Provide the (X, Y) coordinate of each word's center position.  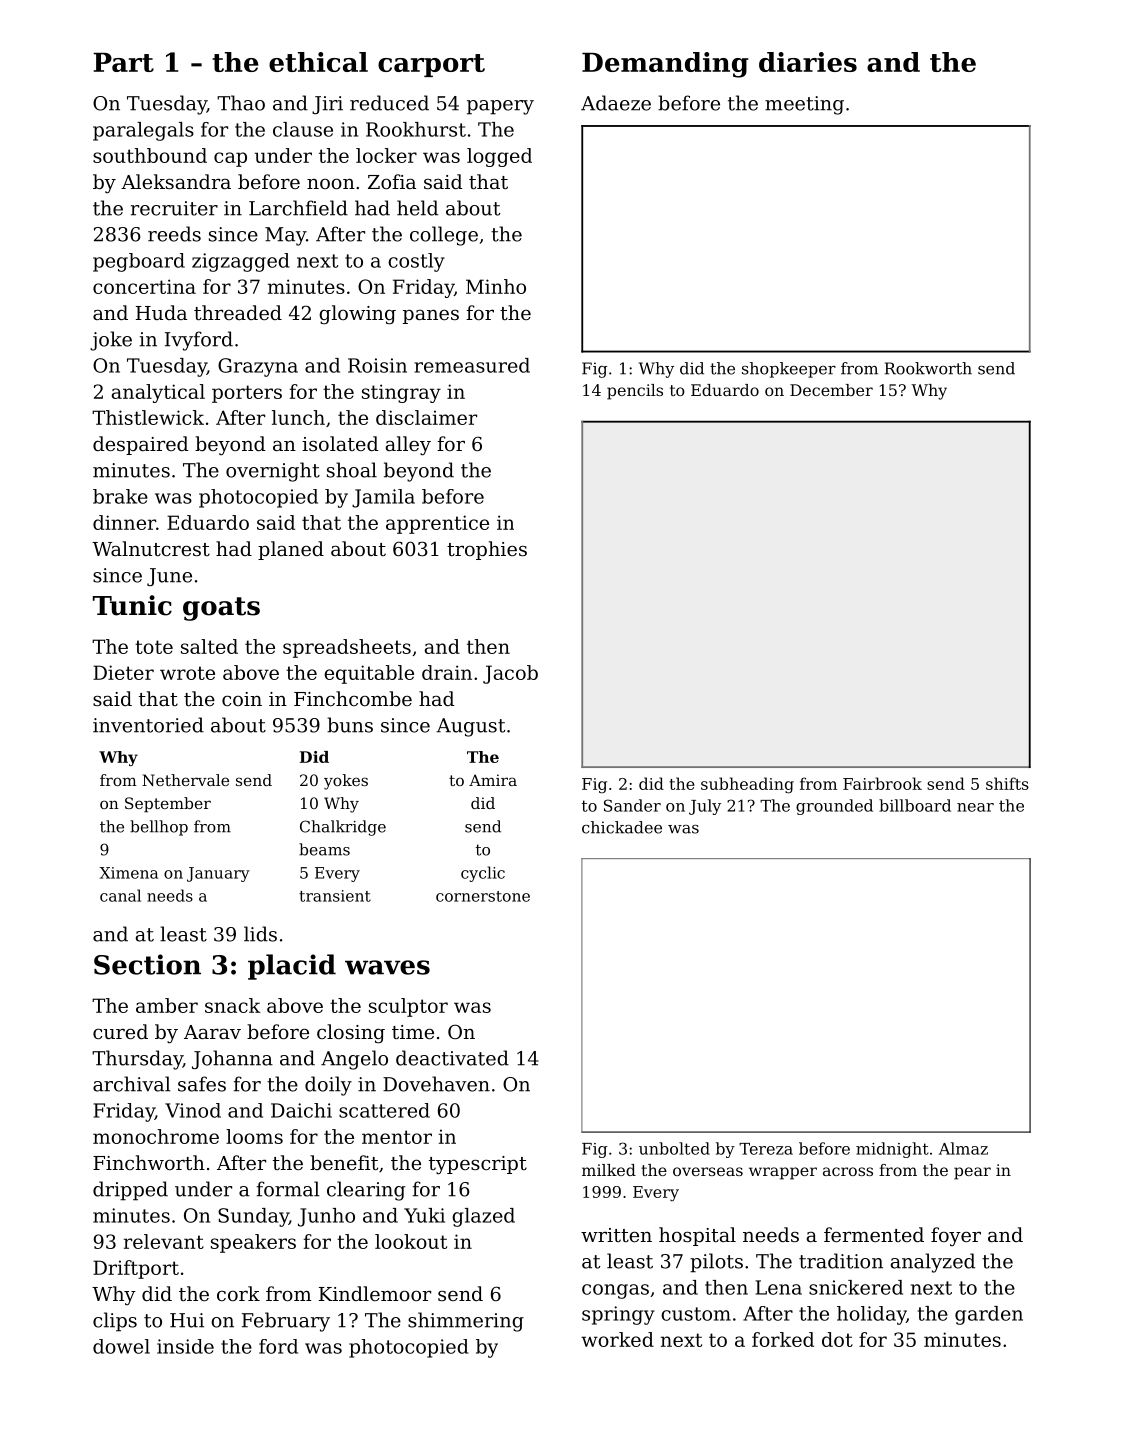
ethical (318, 62)
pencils (635, 392)
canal (120, 895)
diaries (808, 62)
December (831, 390)
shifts (1007, 783)
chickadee (622, 827)
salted (209, 646)
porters (247, 394)
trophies (487, 550)
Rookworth (928, 368)
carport (431, 65)
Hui (187, 1320)
